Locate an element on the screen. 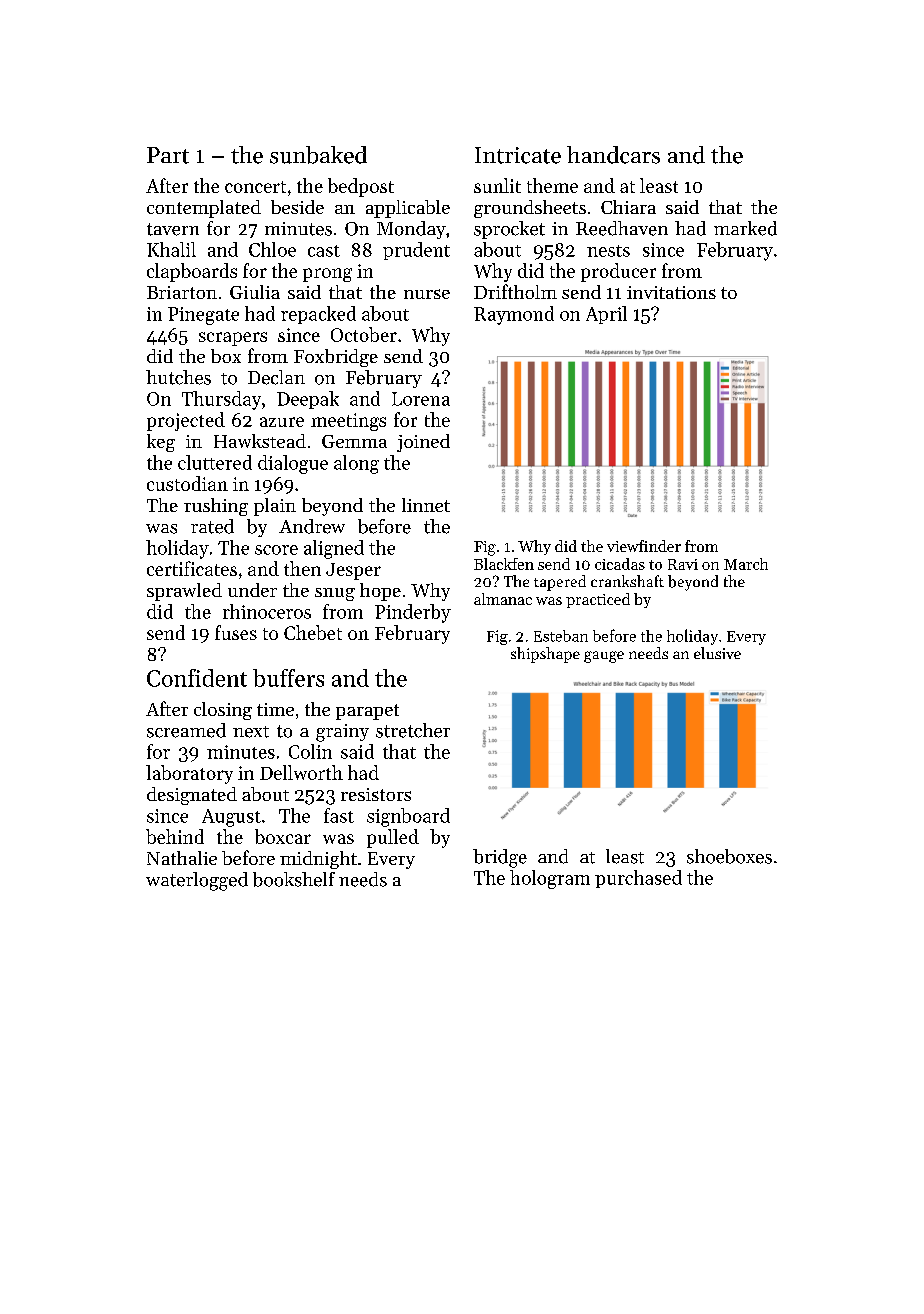 The image size is (924, 1314). waterlogged is located at coordinates (197, 881).
